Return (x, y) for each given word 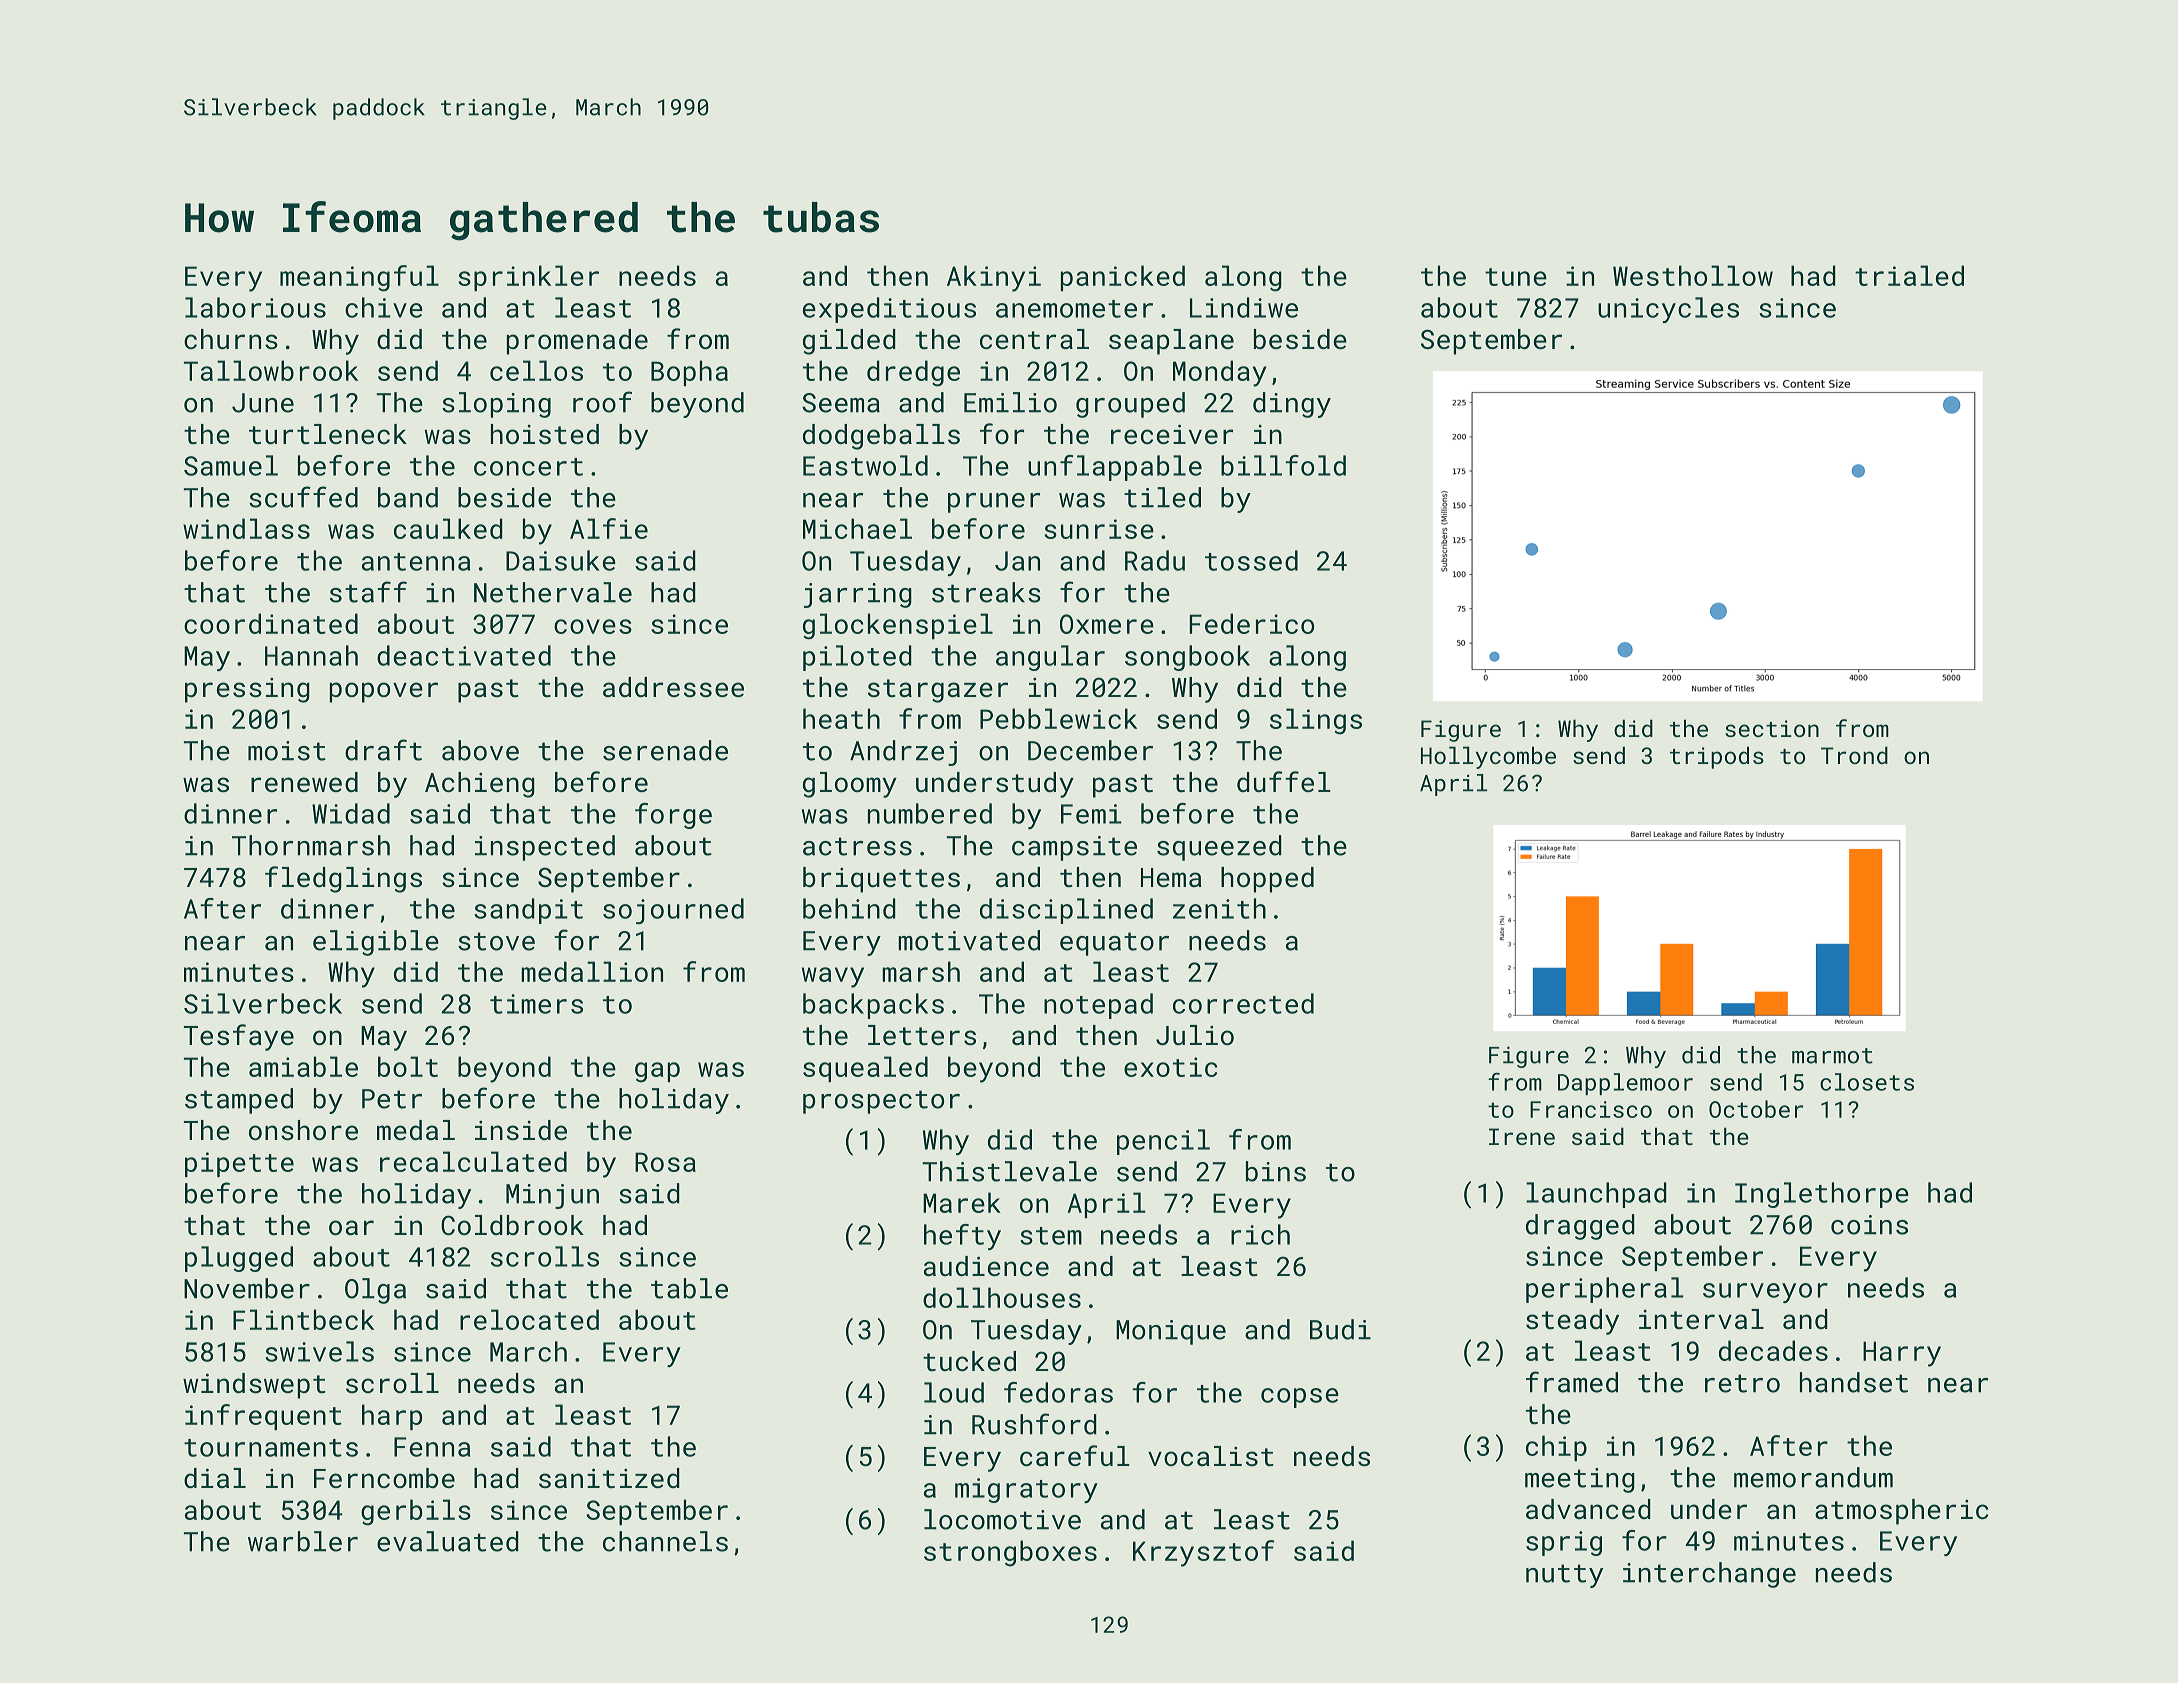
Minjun (552, 1196)
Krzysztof (1203, 1553)
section (1772, 728)
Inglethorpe (1822, 1195)
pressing (247, 690)
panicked (1123, 278)
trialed (1909, 275)
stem (1051, 1236)
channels (665, 1541)
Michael (857, 528)
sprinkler (528, 278)
